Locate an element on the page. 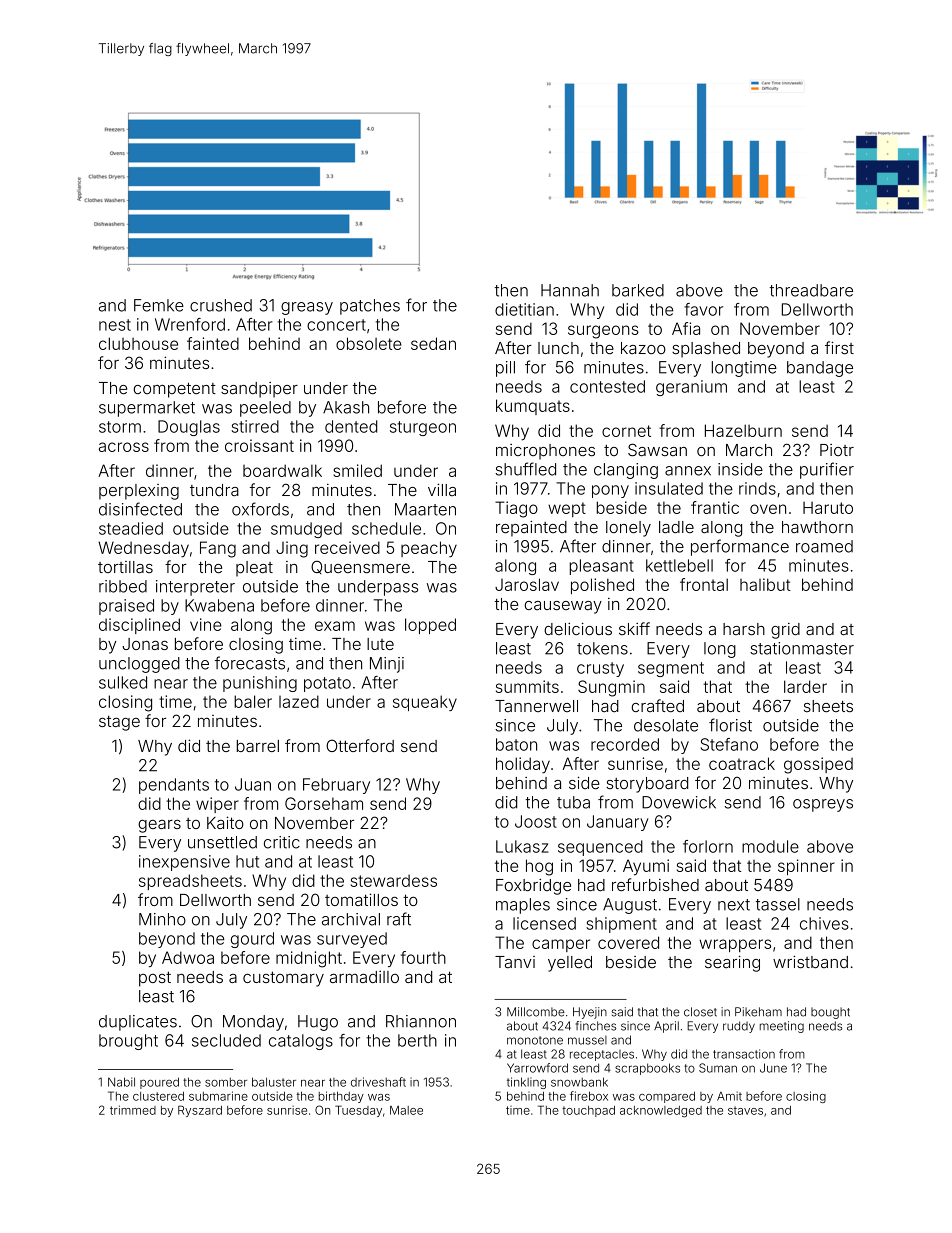 The height and width of the page is (1233, 952). annex is located at coordinates (688, 471).
